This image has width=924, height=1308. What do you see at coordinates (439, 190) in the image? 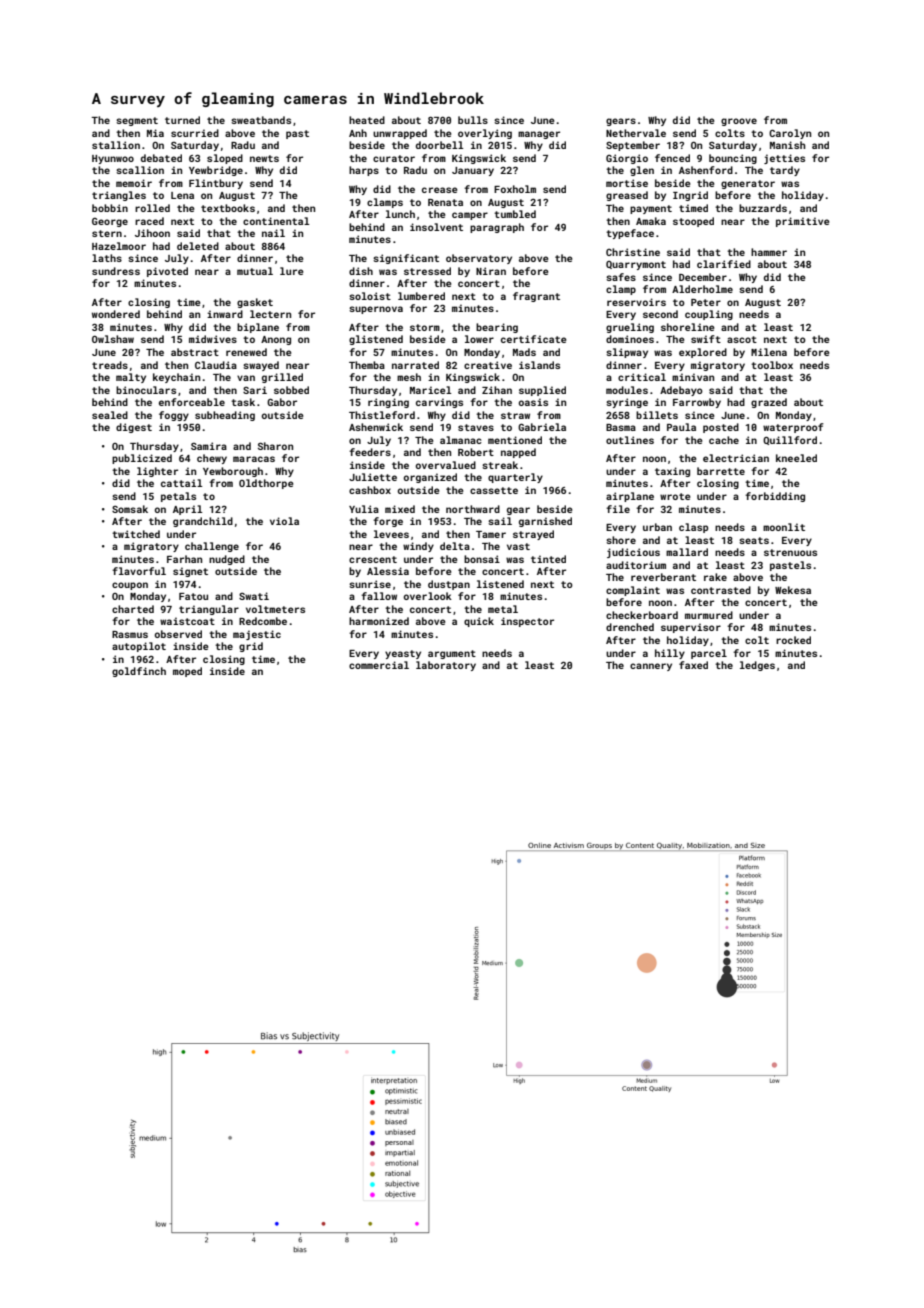
I see `crease` at bounding box center [439, 190].
